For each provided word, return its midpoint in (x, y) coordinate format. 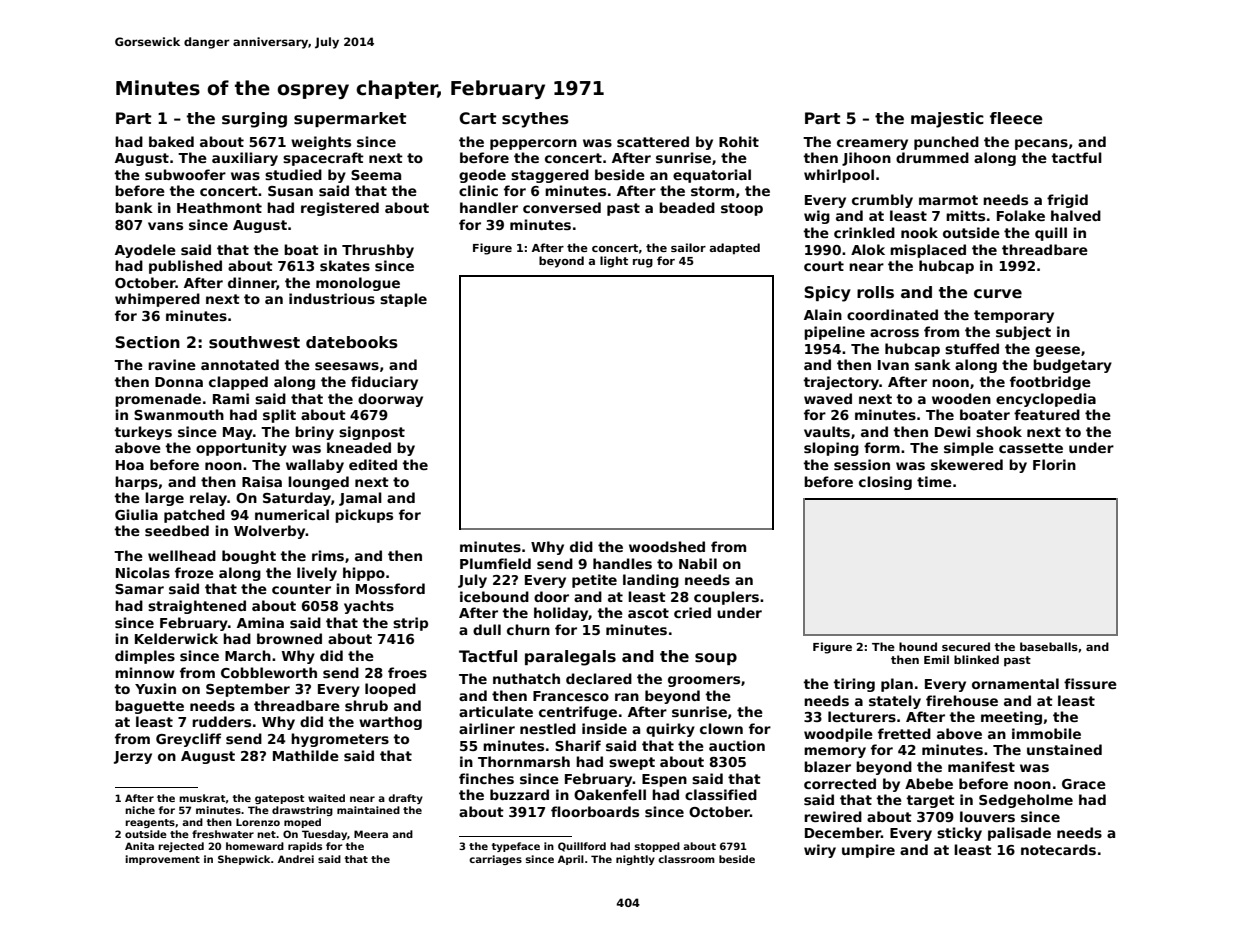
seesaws (347, 366)
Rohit (739, 141)
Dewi (953, 431)
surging (254, 120)
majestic (947, 120)
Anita (139, 846)
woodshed (667, 546)
